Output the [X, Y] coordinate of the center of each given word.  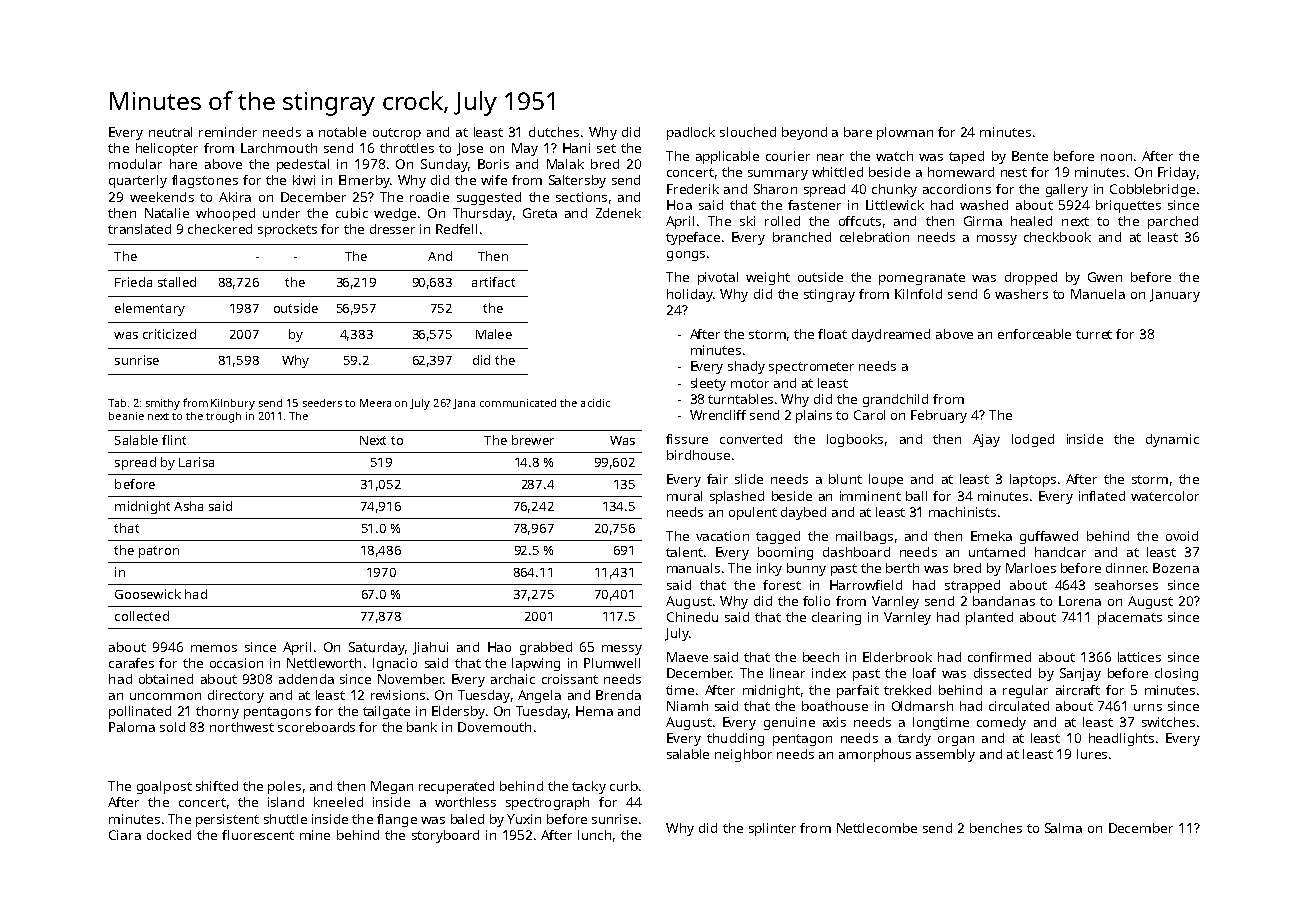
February [939, 416]
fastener [814, 205]
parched [1173, 222]
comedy [1001, 723]
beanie [126, 416]
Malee [494, 334]
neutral [170, 132]
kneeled [338, 802]
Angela [539, 696]
